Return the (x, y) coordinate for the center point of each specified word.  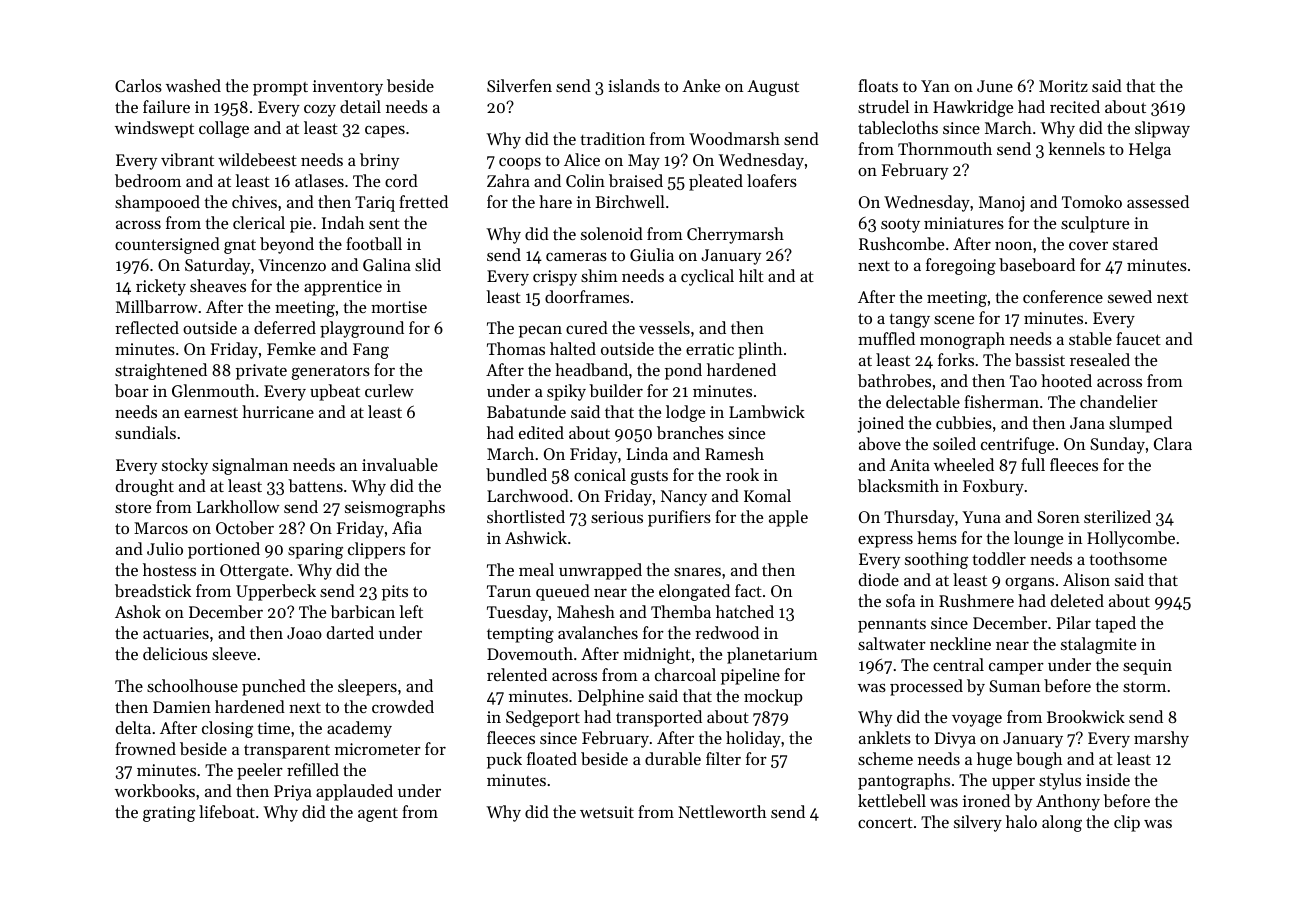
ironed (986, 800)
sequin (1147, 667)
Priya (293, 793)
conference (1063, 296)
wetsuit (607, 812)
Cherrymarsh (735, 235)
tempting (520, 635)
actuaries (176, 633)
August (773, 88)
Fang (371, 351)
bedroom (148, 180)
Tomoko (1092, 201)
